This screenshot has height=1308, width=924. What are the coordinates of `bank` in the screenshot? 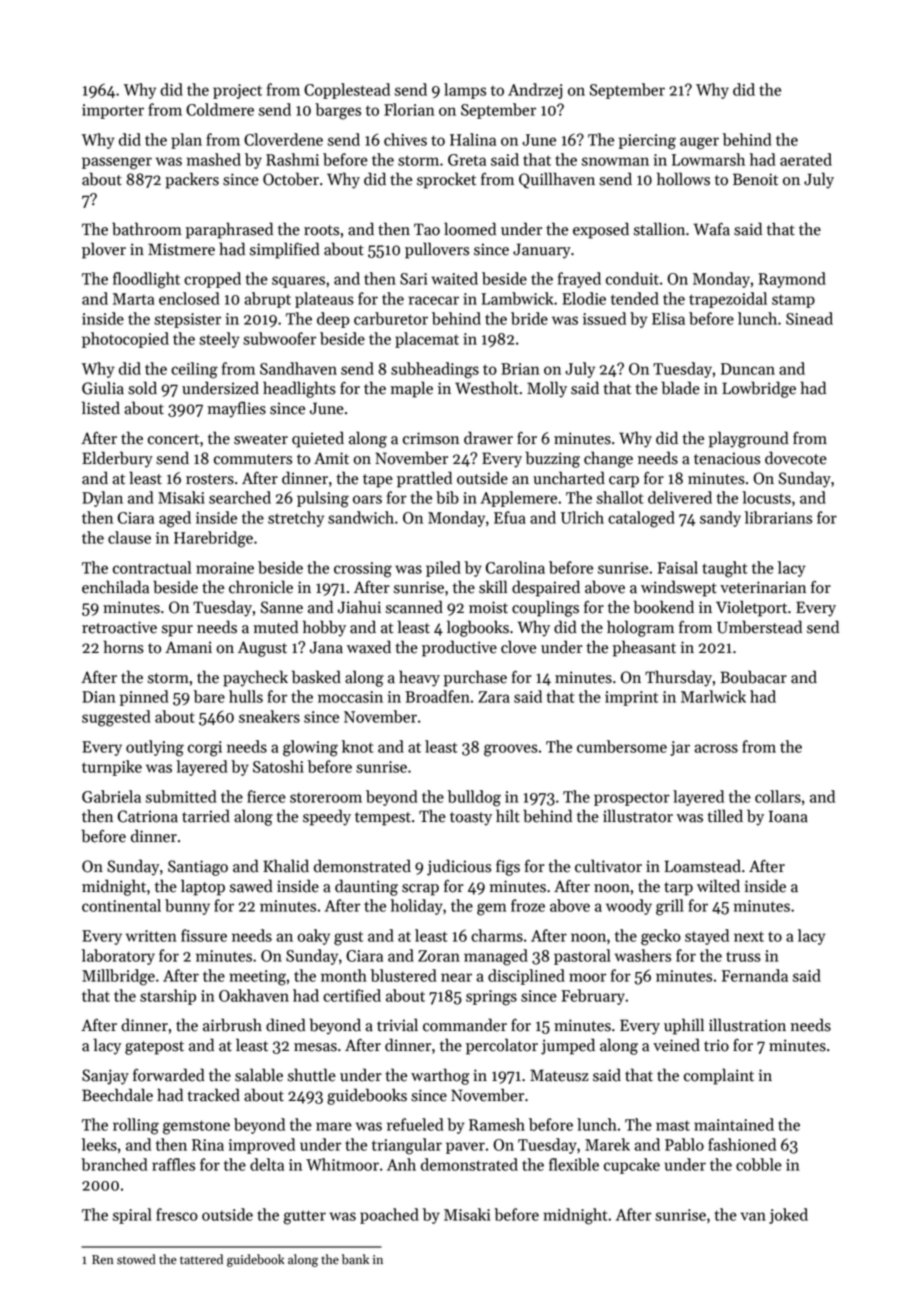 It's located at (355, 1259).
